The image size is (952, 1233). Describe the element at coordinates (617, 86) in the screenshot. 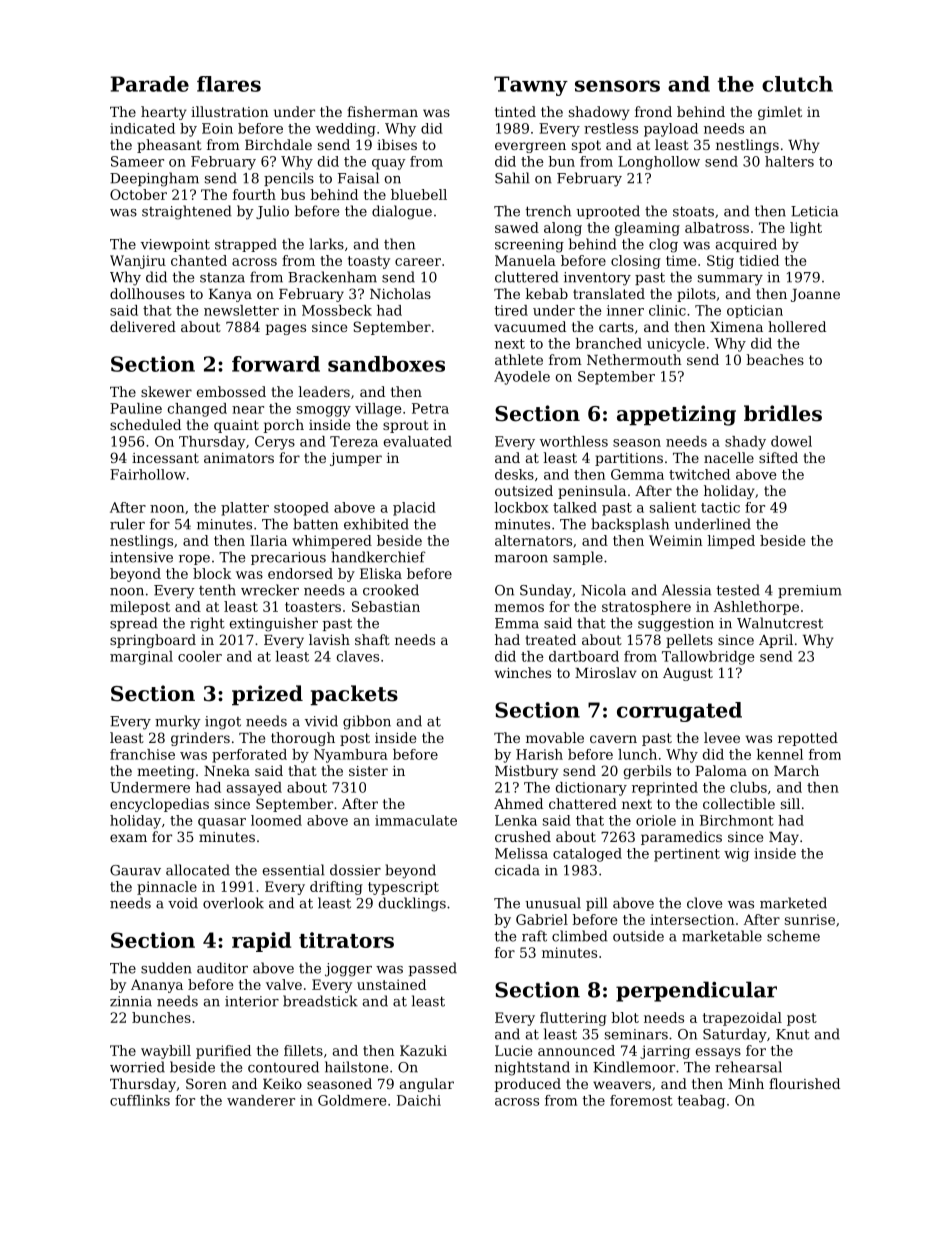

I see `sensors` at that location.
